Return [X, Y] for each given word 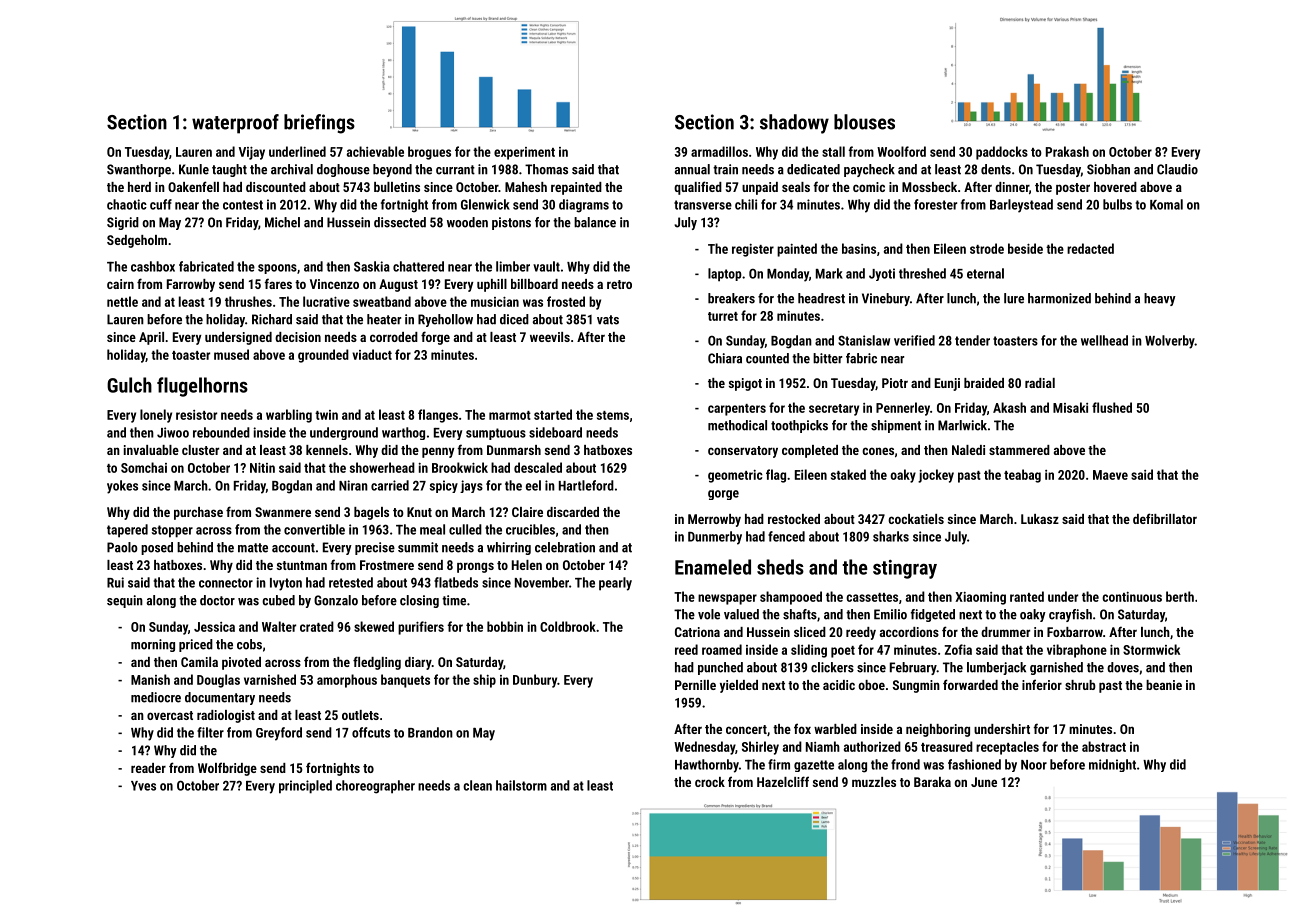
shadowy [794, 124]
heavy [1160, 299]
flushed [1112, 407]
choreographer [375, 787]
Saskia [372, 266]
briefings [319, 124]
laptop [725, 275]
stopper [172, 531]
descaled [538, 467]
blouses [864, 122]
